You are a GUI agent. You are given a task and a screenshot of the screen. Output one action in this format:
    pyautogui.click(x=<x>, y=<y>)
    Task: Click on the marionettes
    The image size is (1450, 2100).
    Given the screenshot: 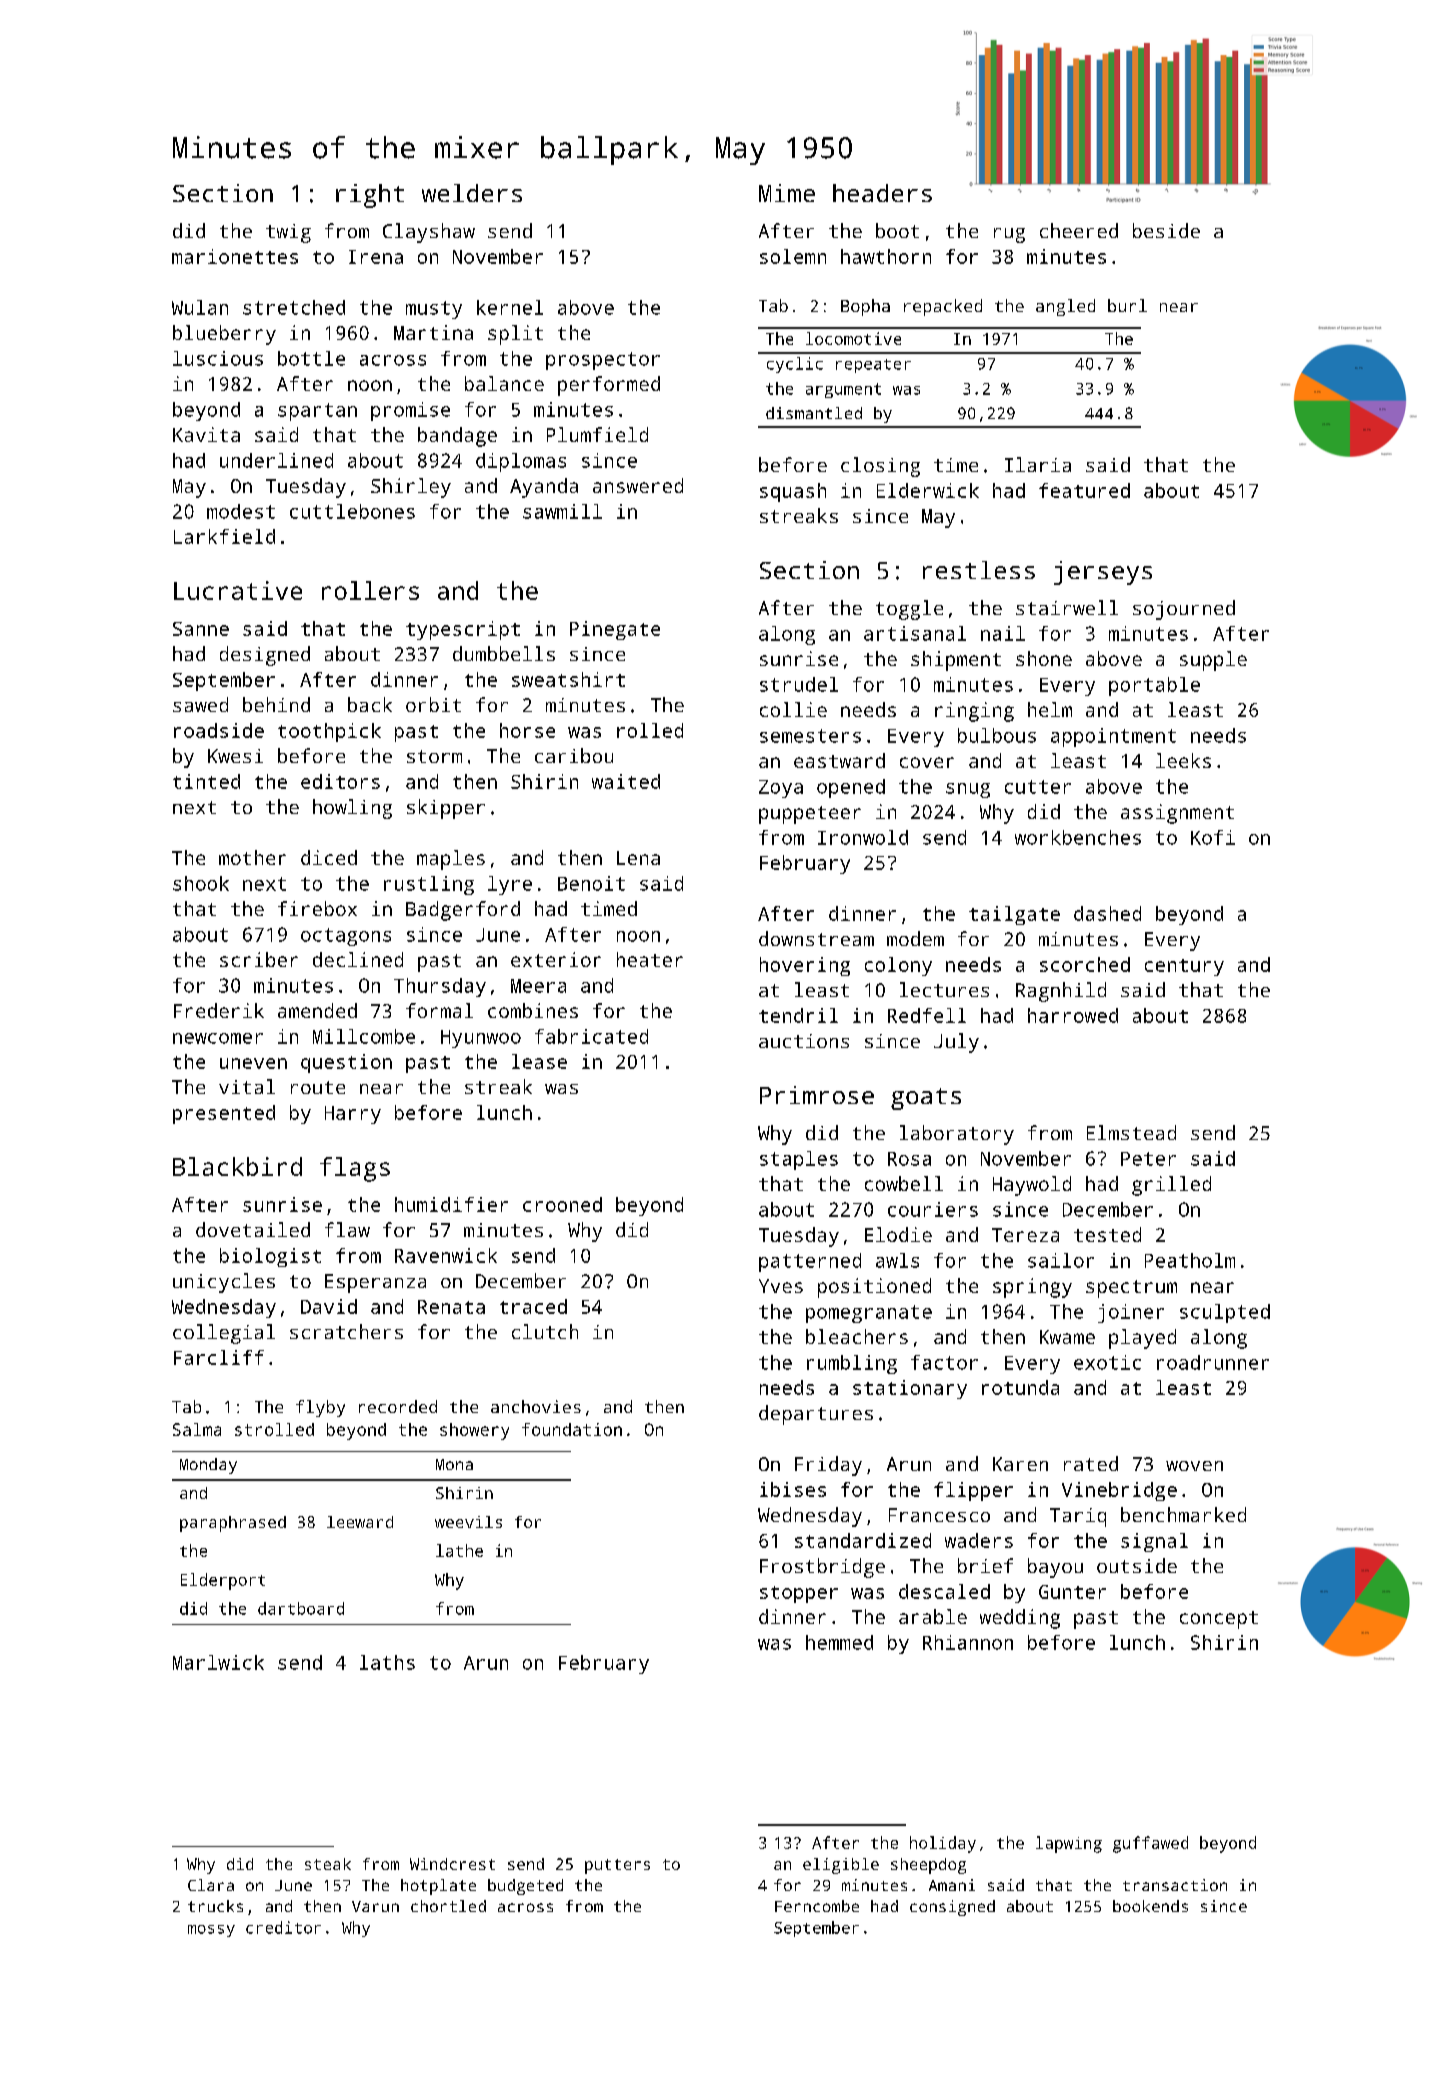 What is the action you would take?
    pyautogui.click(x=235, y=256)
